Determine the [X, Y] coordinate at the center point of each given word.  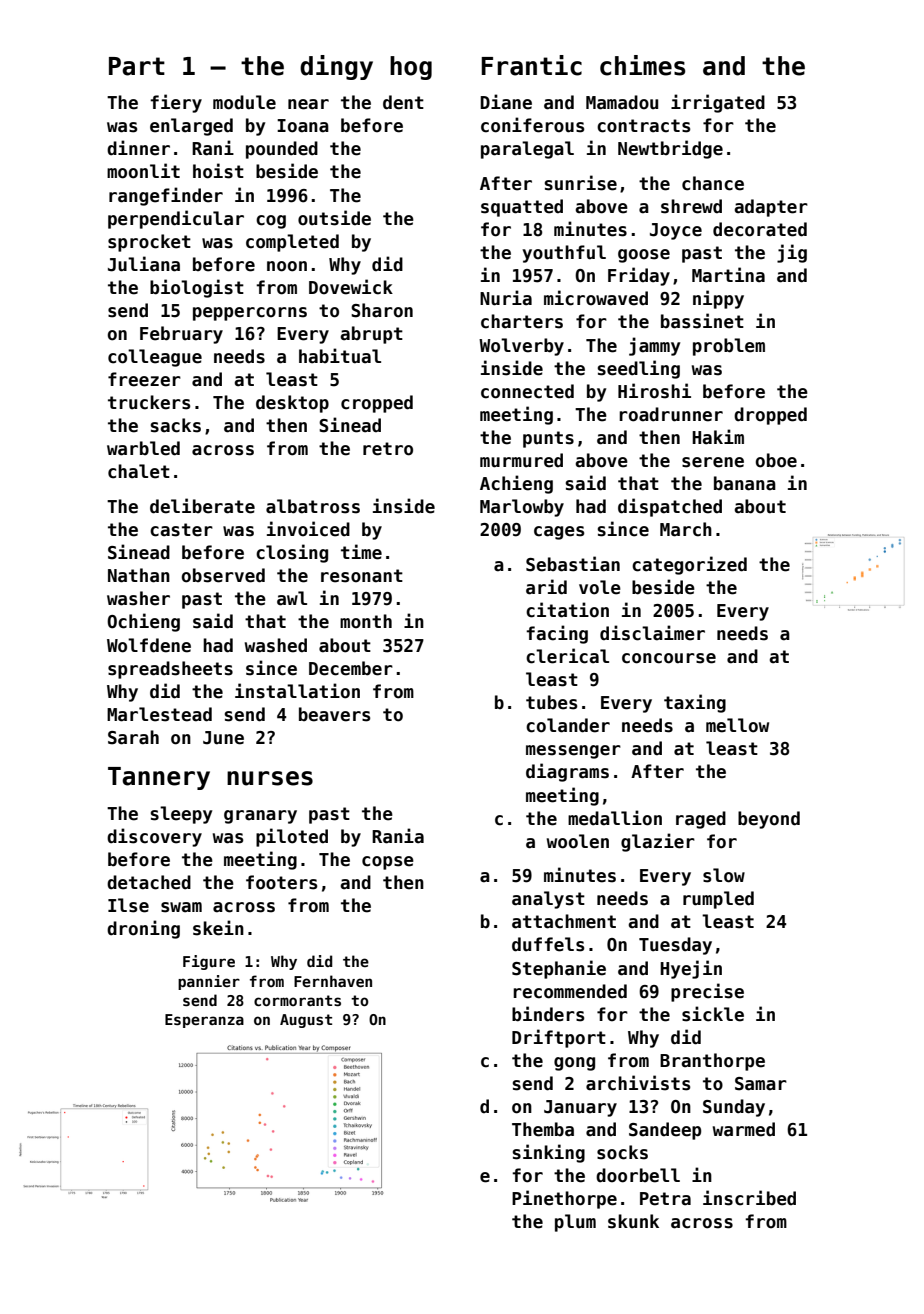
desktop [292, 404]
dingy [336, 67]
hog [411, 68]
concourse [669, 658]
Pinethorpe [564, 1199]
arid [546, 587]
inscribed [749, 1198]
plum [575, 1223]
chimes [642, 65]
